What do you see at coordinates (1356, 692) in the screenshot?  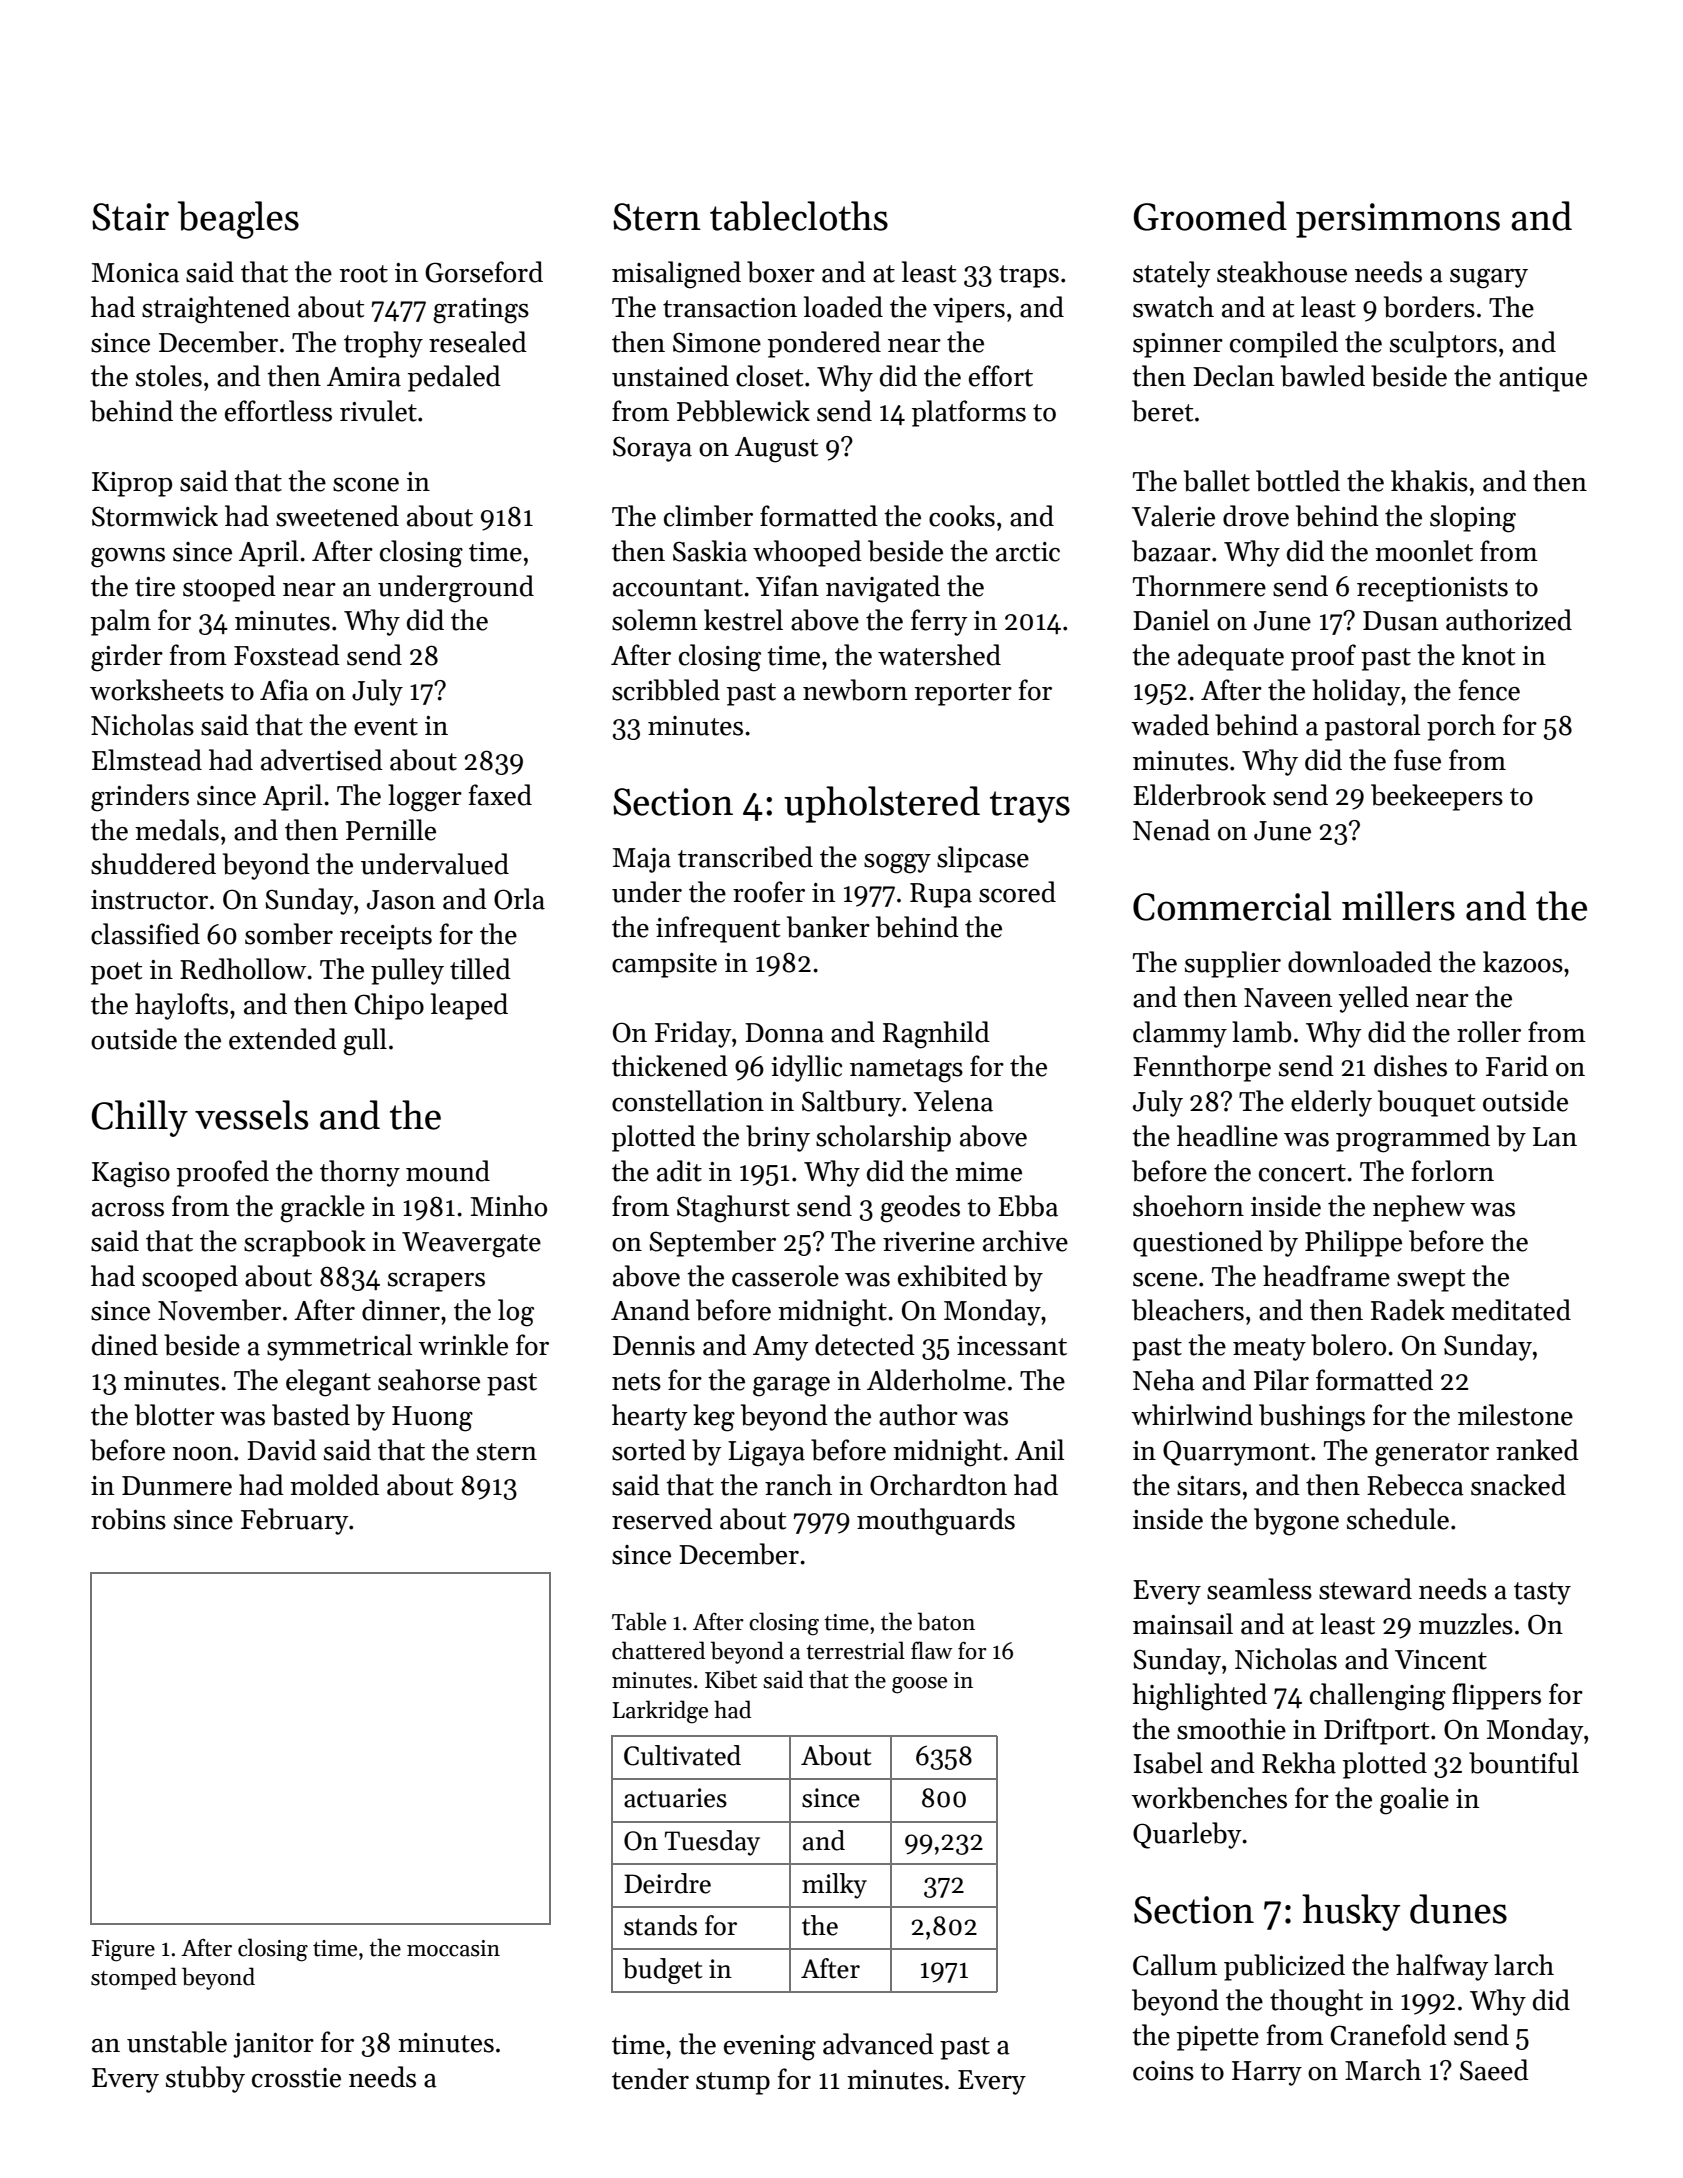 I see `holiday` at bounding box center [1356, 692].
